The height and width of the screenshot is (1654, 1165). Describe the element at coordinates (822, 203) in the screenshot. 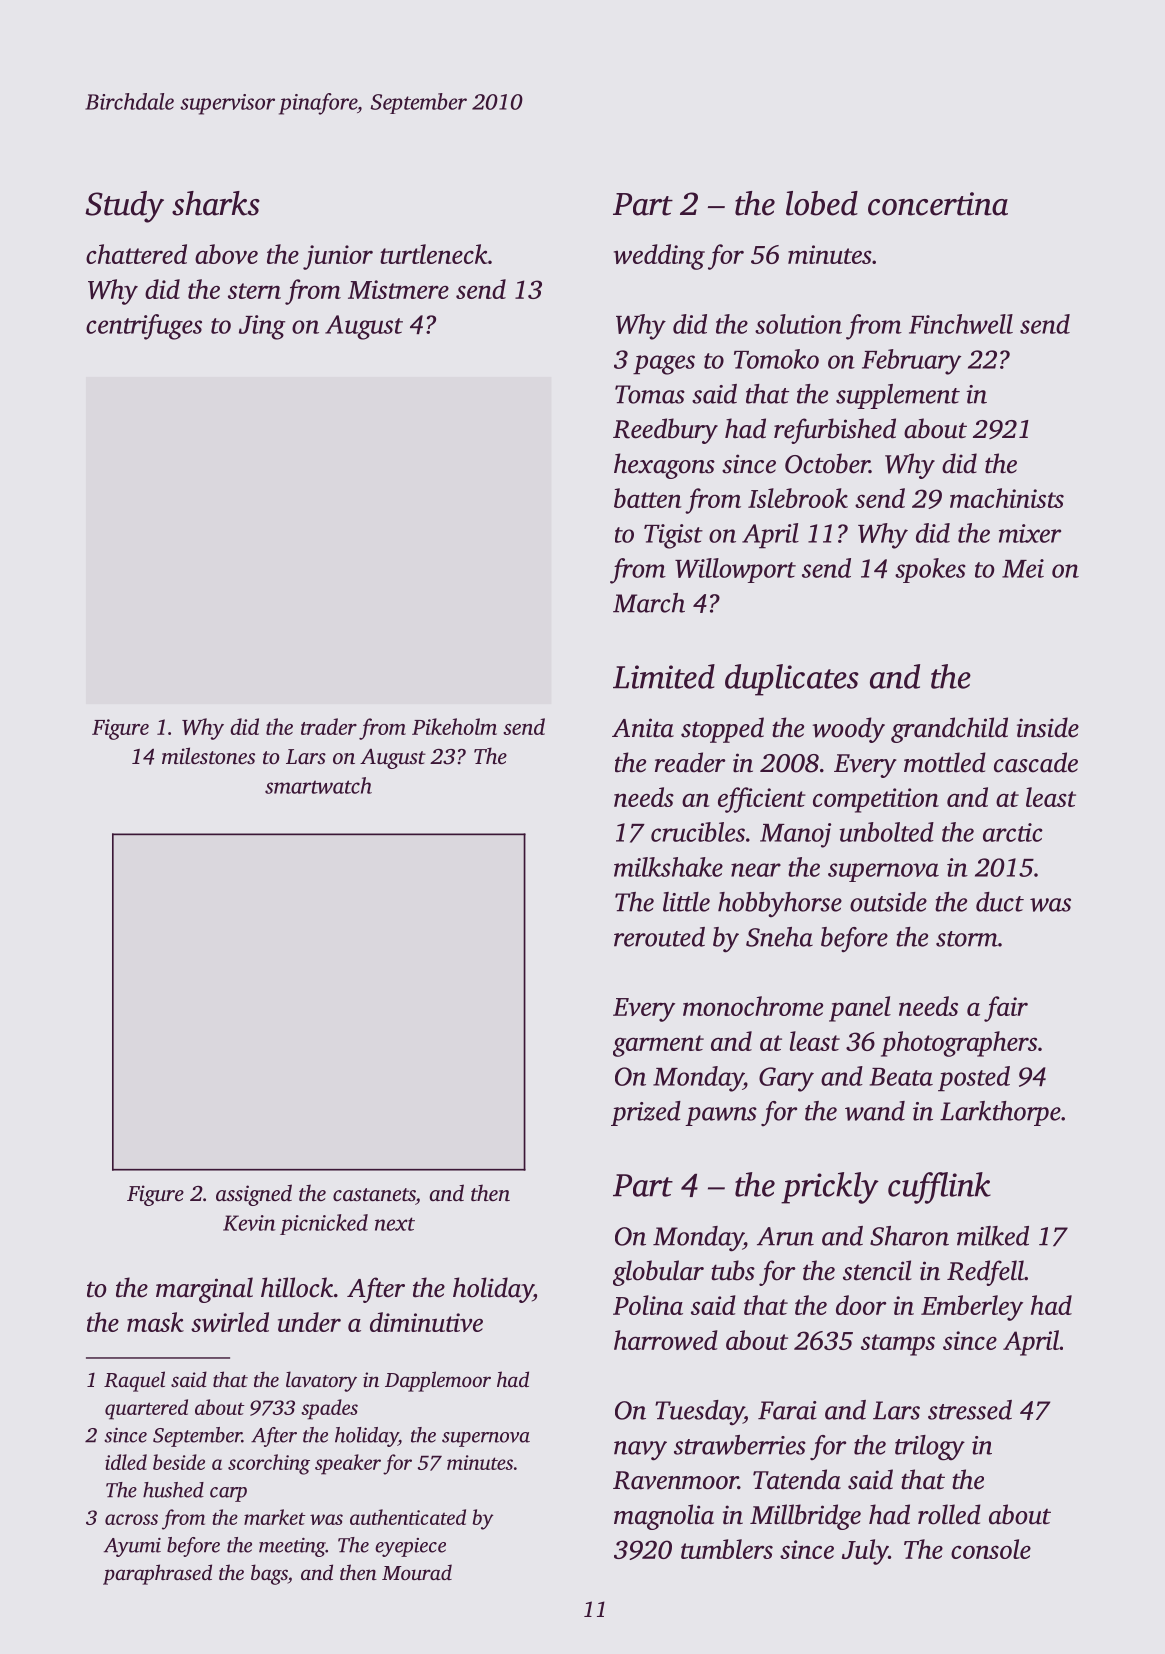

I see `lobed` at that location.
